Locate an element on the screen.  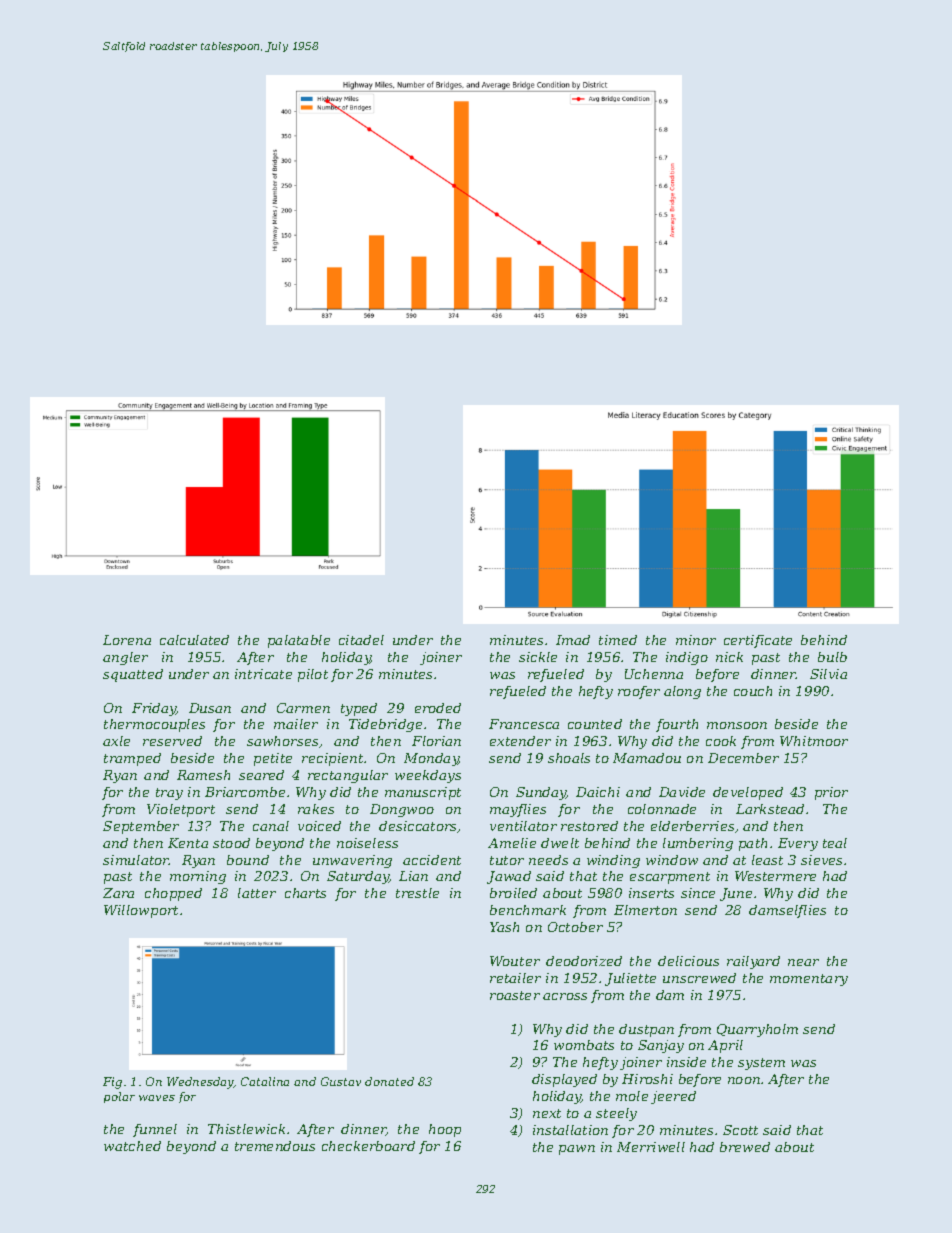
roaster is located at coordinates (515, 995).
